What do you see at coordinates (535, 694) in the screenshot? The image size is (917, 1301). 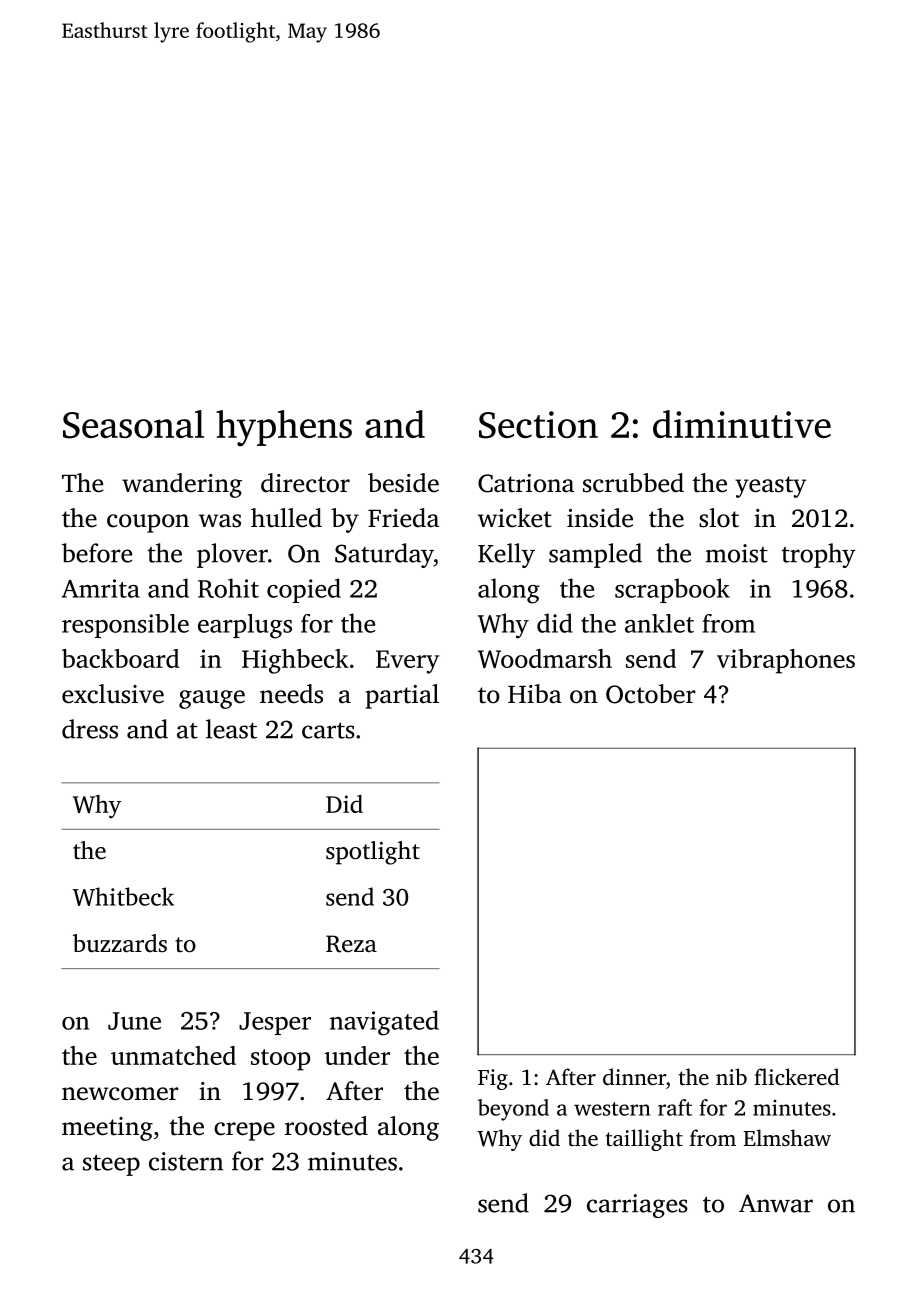 I see `Hiba` at bounding box center [535, 694].
